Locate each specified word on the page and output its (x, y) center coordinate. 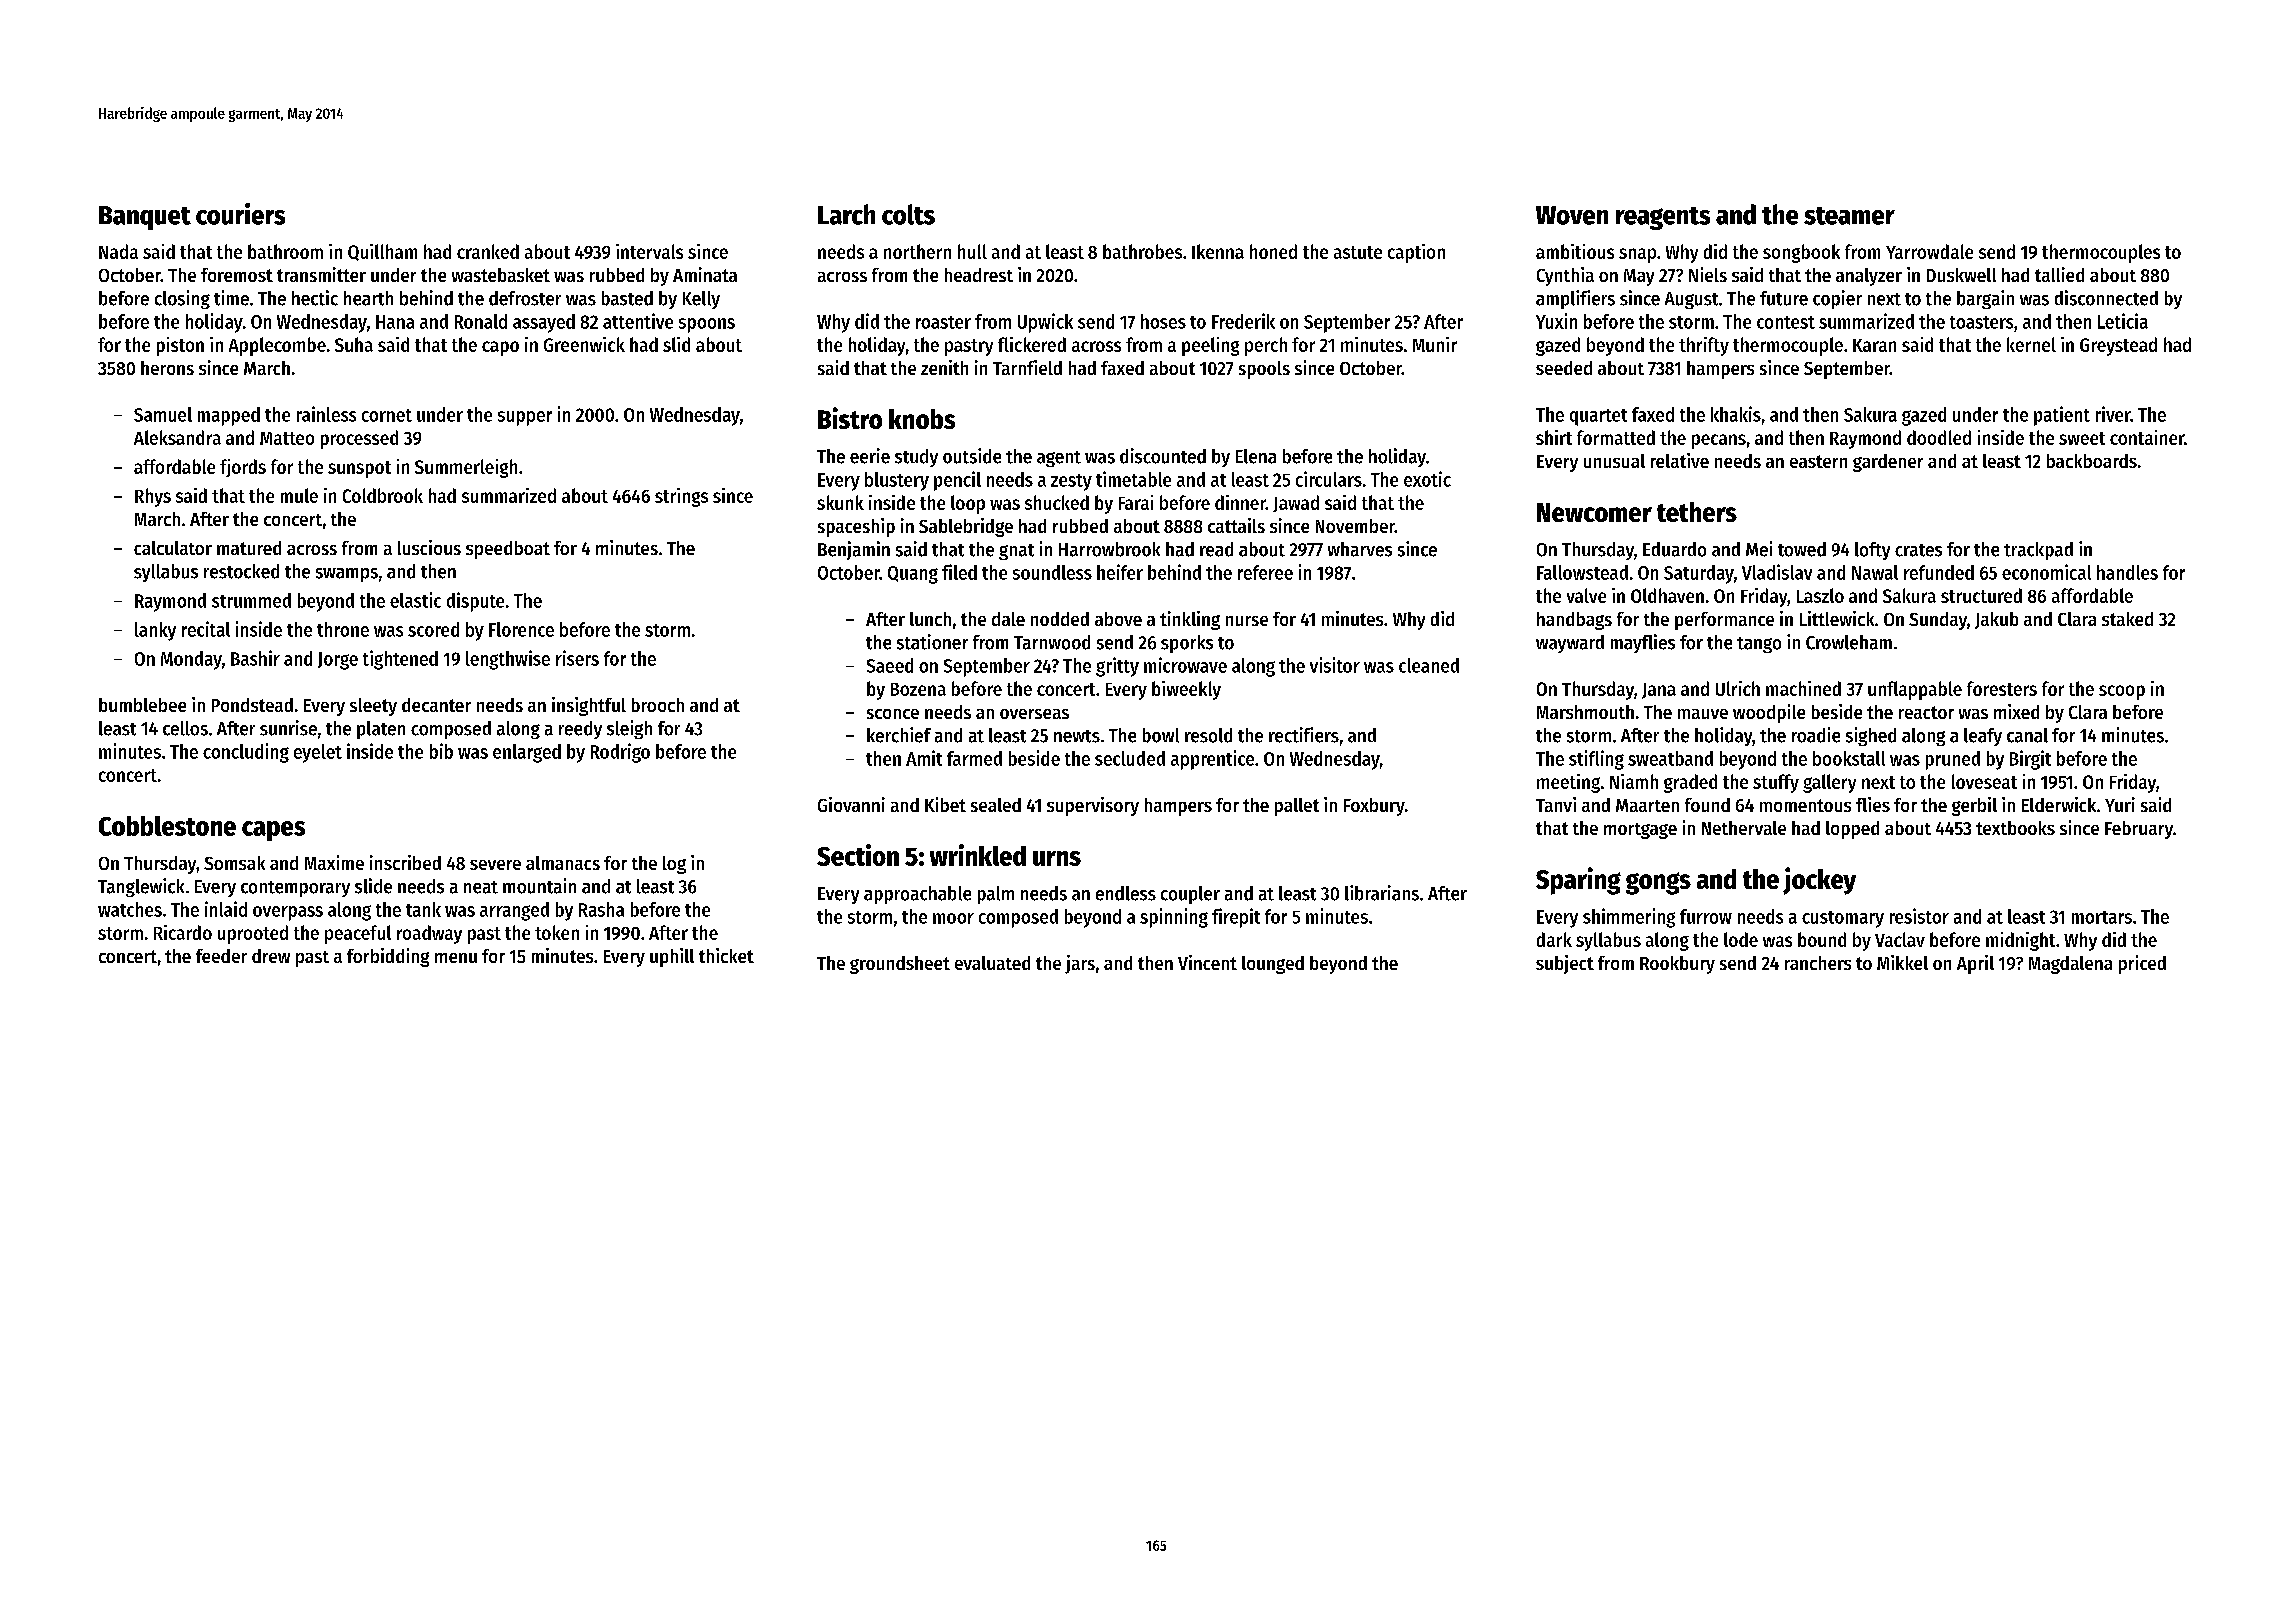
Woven (1572, 215)
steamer (1849, 216)
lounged (1273, 965)
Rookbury (1677, 965)
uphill (672, 957)
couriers (240, 214)
